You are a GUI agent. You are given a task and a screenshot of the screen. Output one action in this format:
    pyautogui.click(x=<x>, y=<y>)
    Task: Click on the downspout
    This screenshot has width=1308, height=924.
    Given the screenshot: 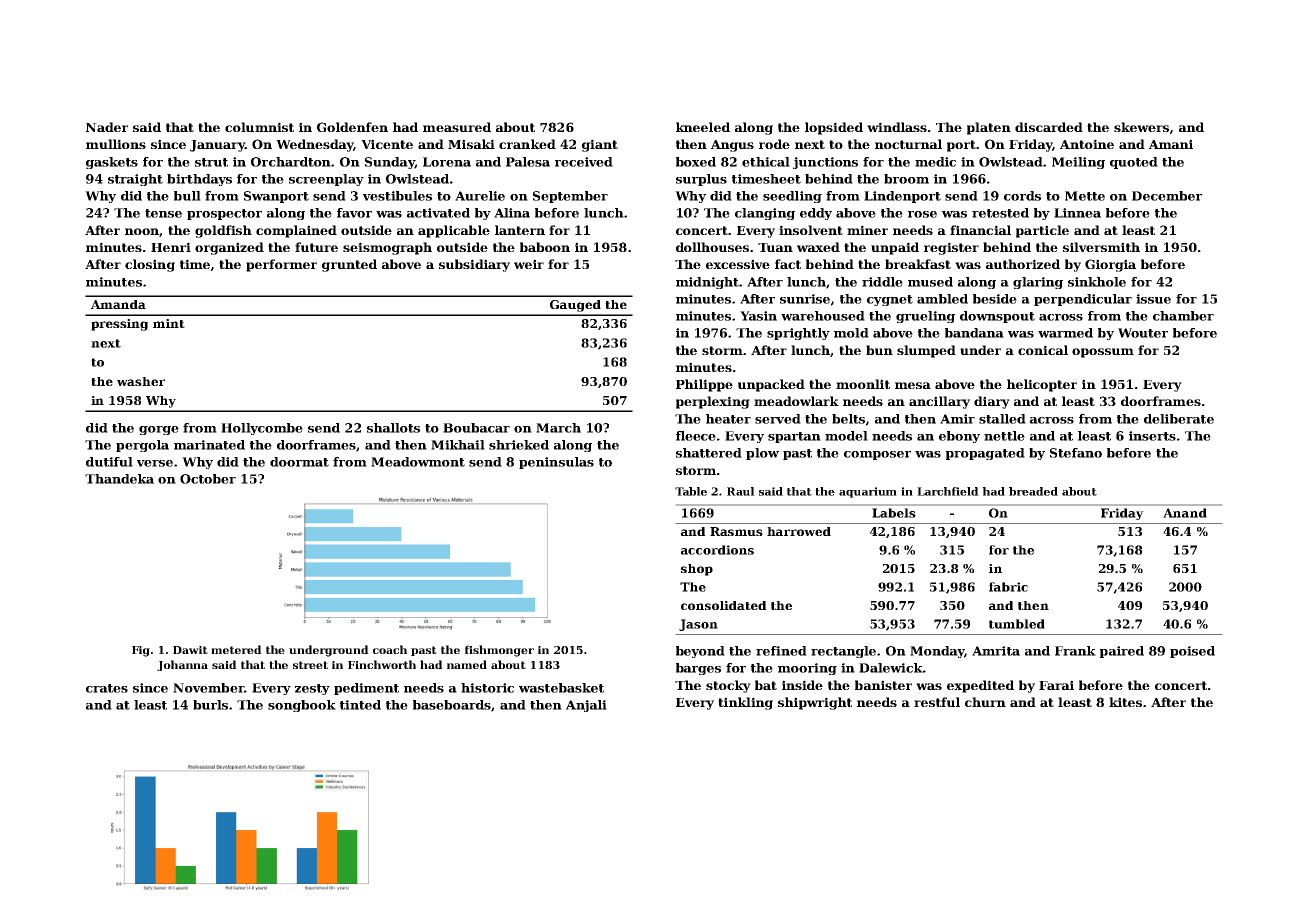 What is the action you would take?
    pyautogui.click(x=997, y=317)
